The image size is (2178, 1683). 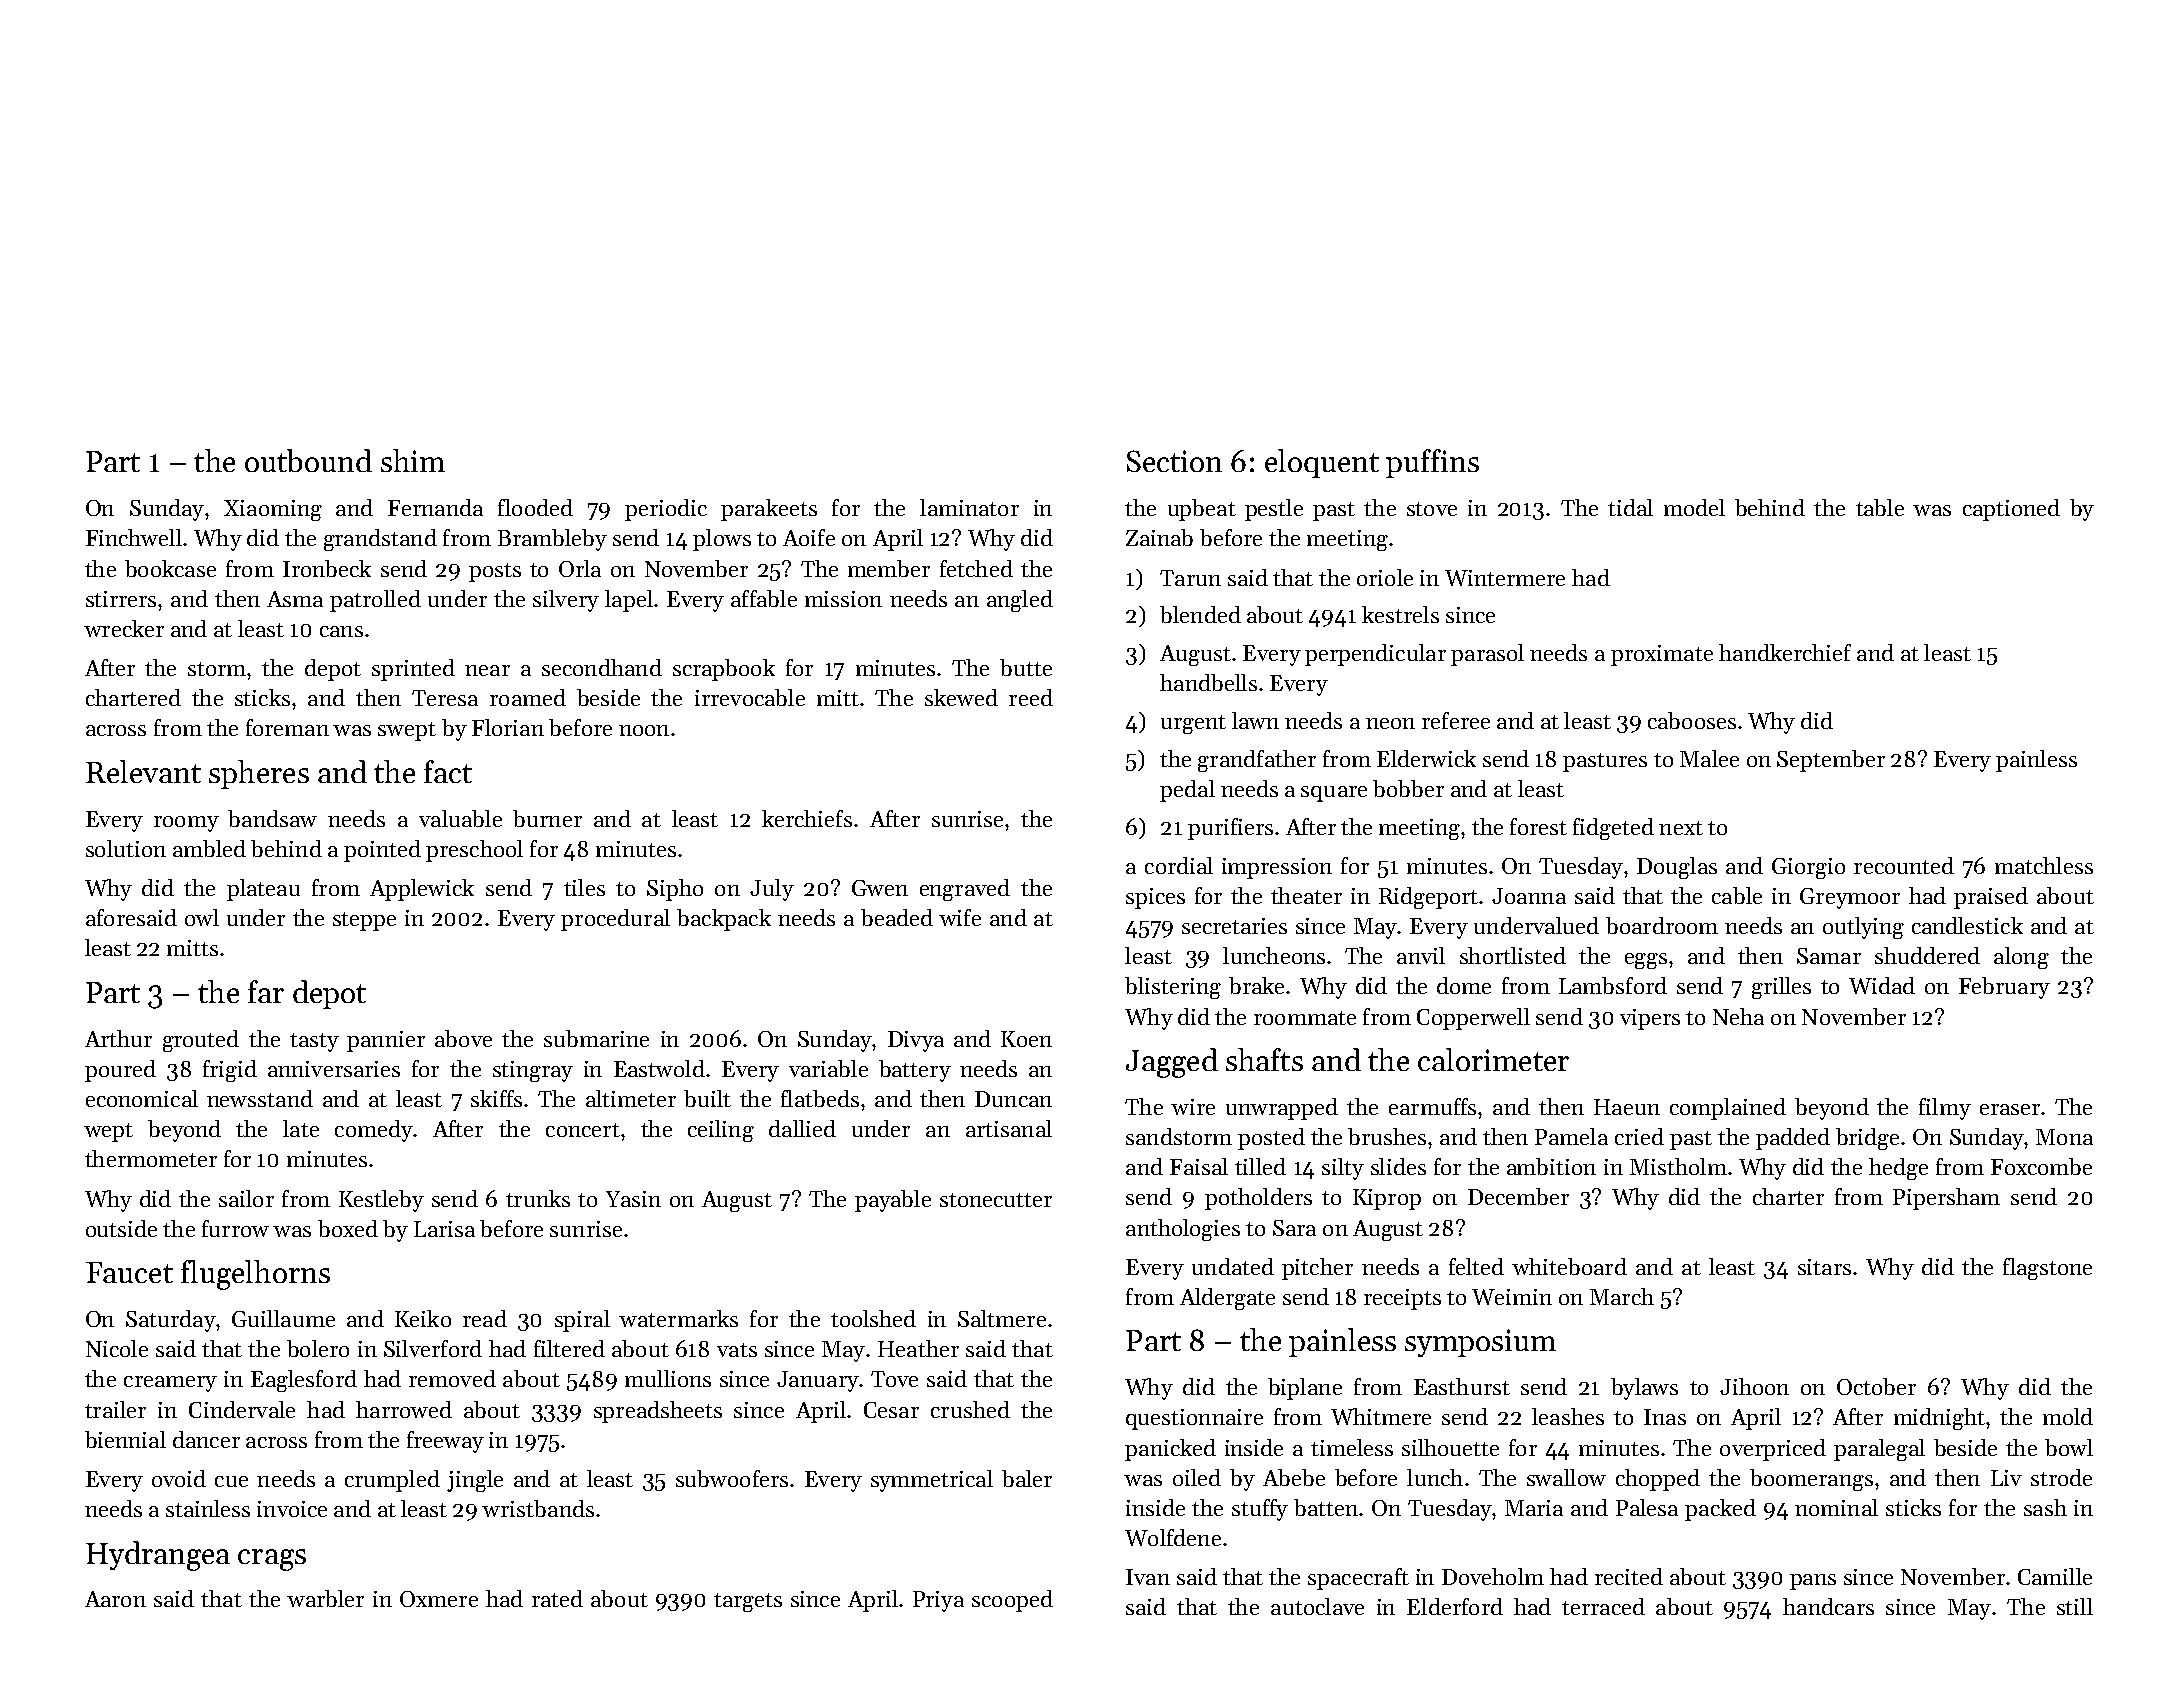 I want to click on chopped, so click(x=1658, y=1480).
